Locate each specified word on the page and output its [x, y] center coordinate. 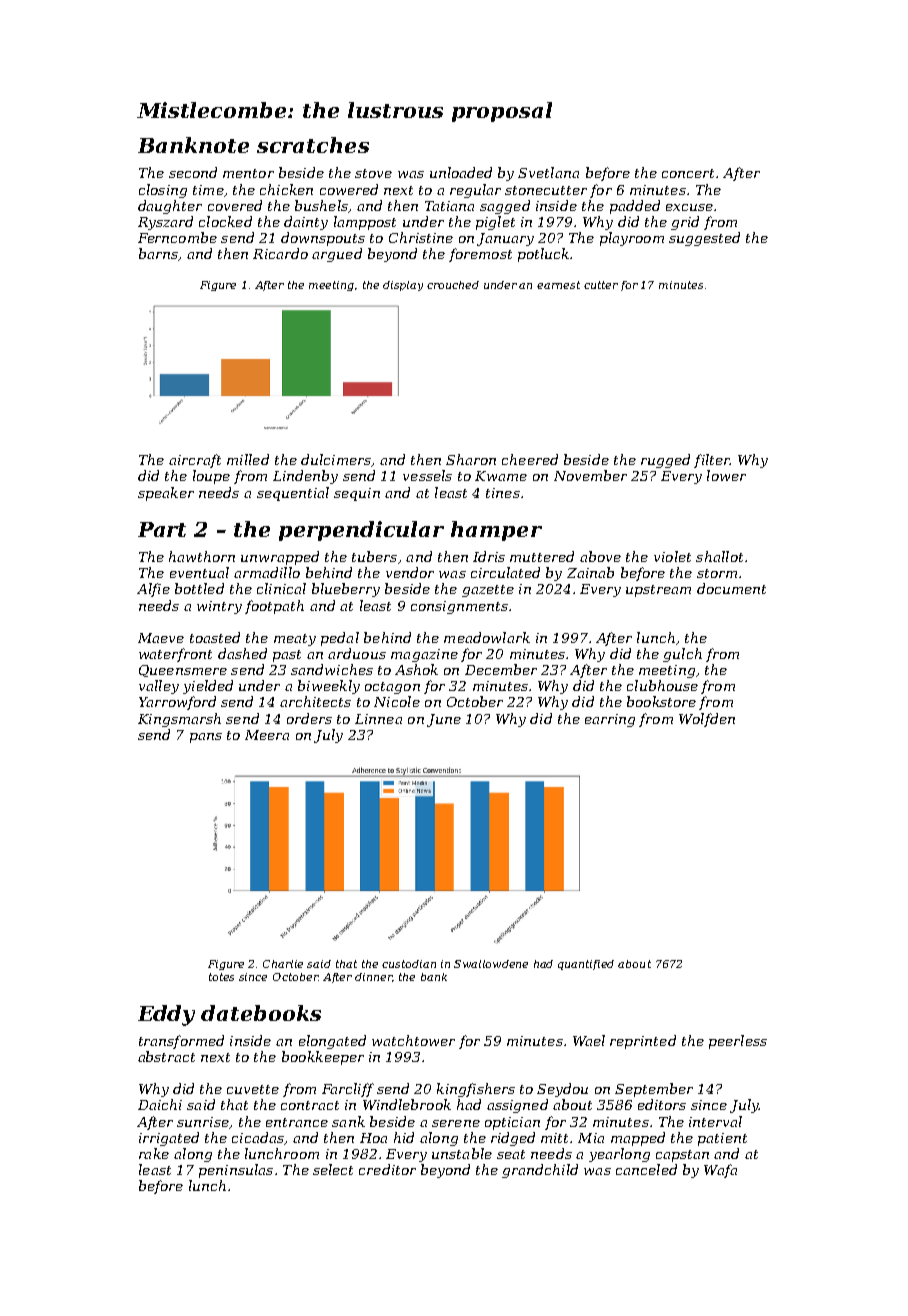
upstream [658, 591]
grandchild [540, 1171]
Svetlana [548, 172]
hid [404, 1137]
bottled [199, 588]
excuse [689, 207]
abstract [166, 1056]
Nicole [397, 701]
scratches [313, 145]
